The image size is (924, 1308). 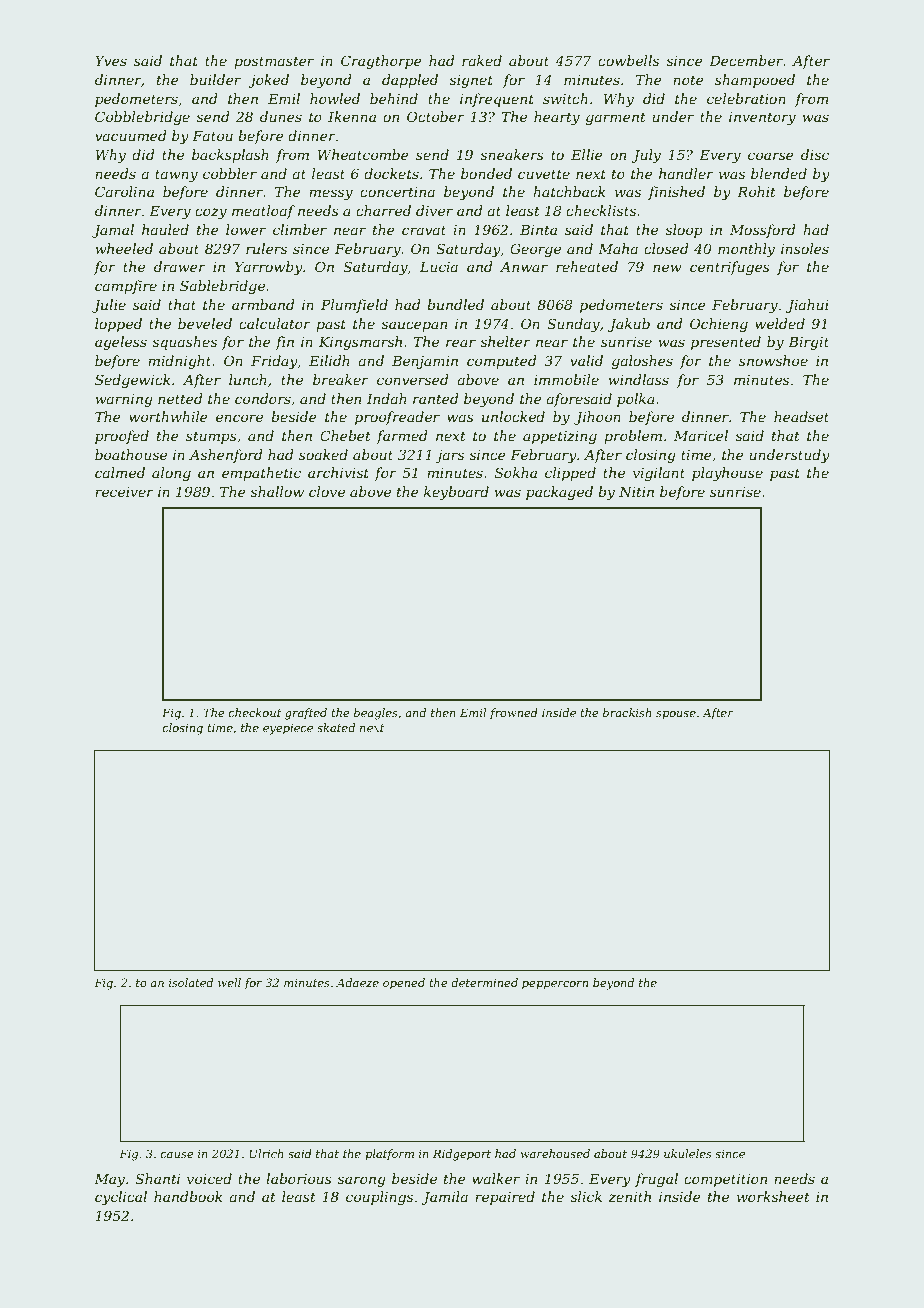 What do you see at coordinates (560, 437) in the document?
I see `appetizing` at bounding box center [560, 437].
